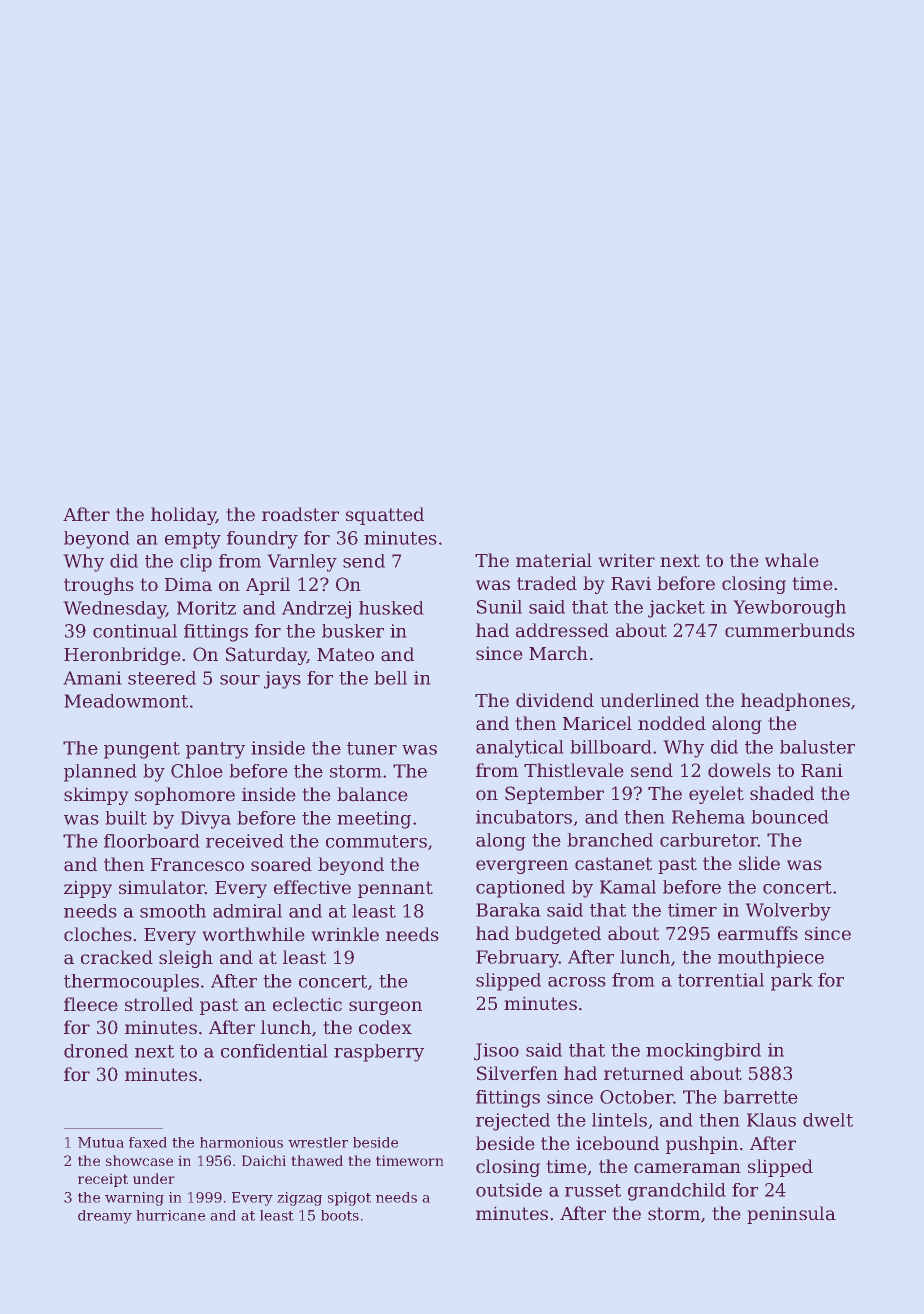 The height and width of the screenshot is (1314, 924). Describe the element at coordinates (792, 560) in the screenshot. I see `whale` at that location.
